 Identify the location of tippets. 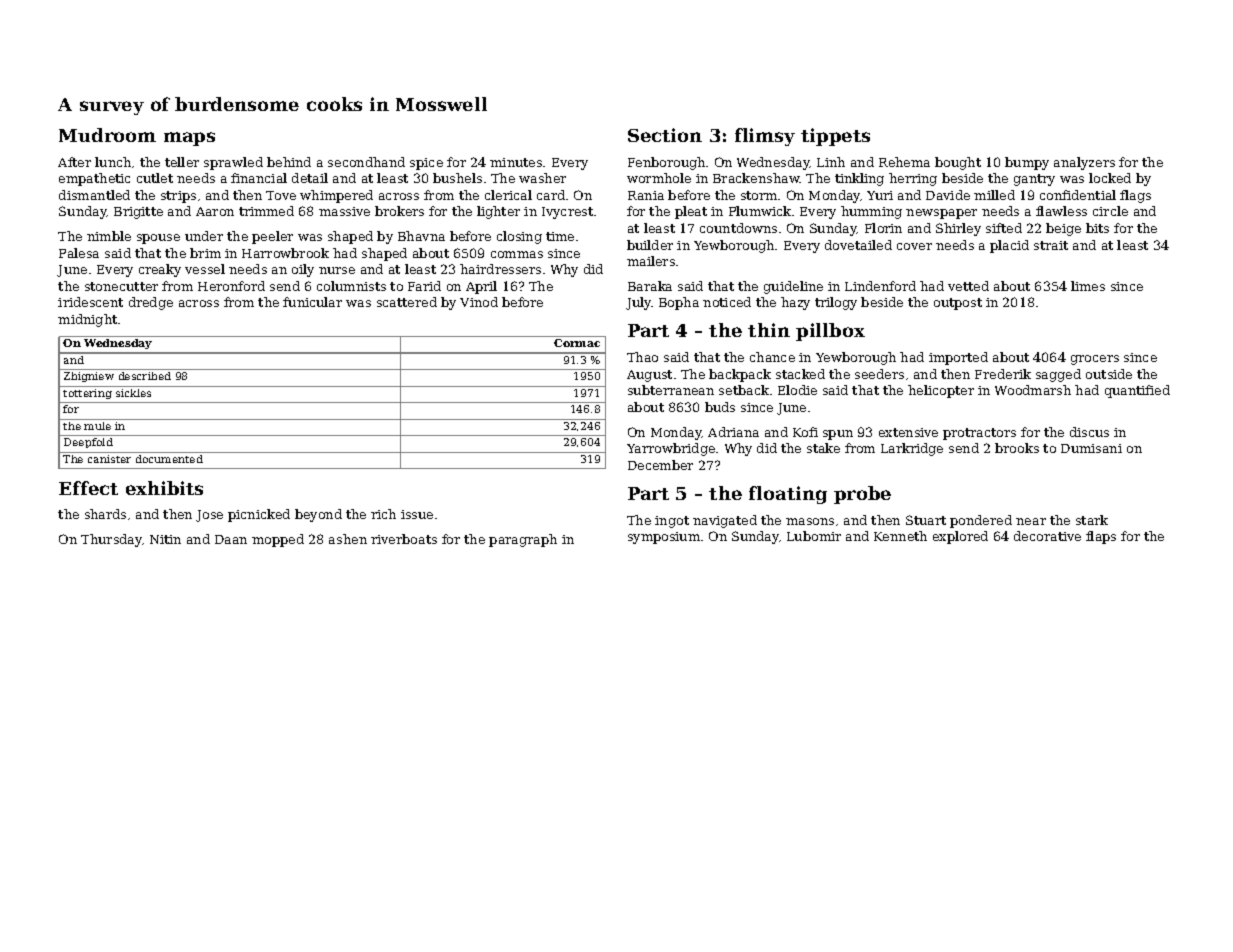
(835, 137).
